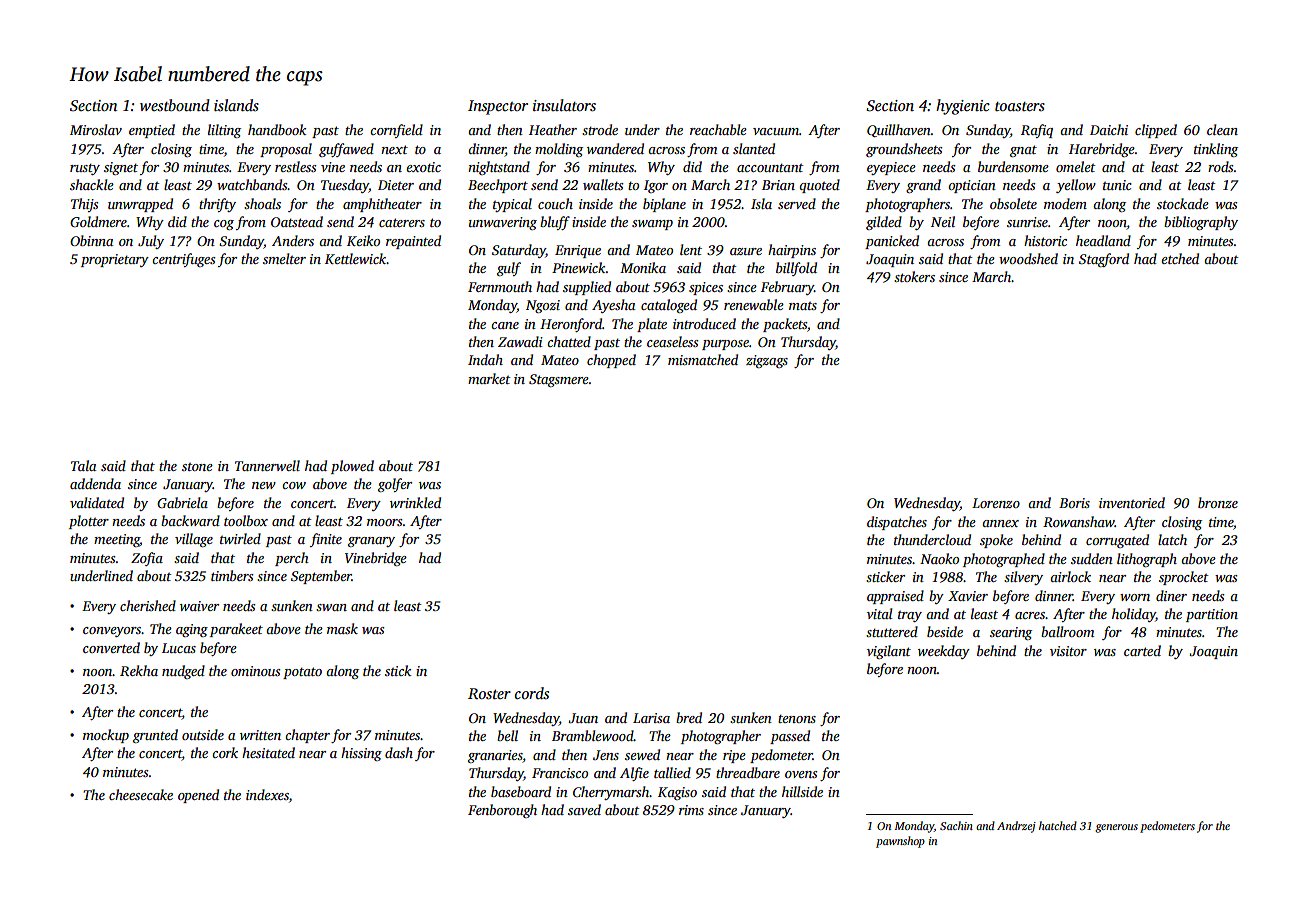  Describe the element at coordinates (1180, 258) in the screenshot. I see `etched` at that location.
